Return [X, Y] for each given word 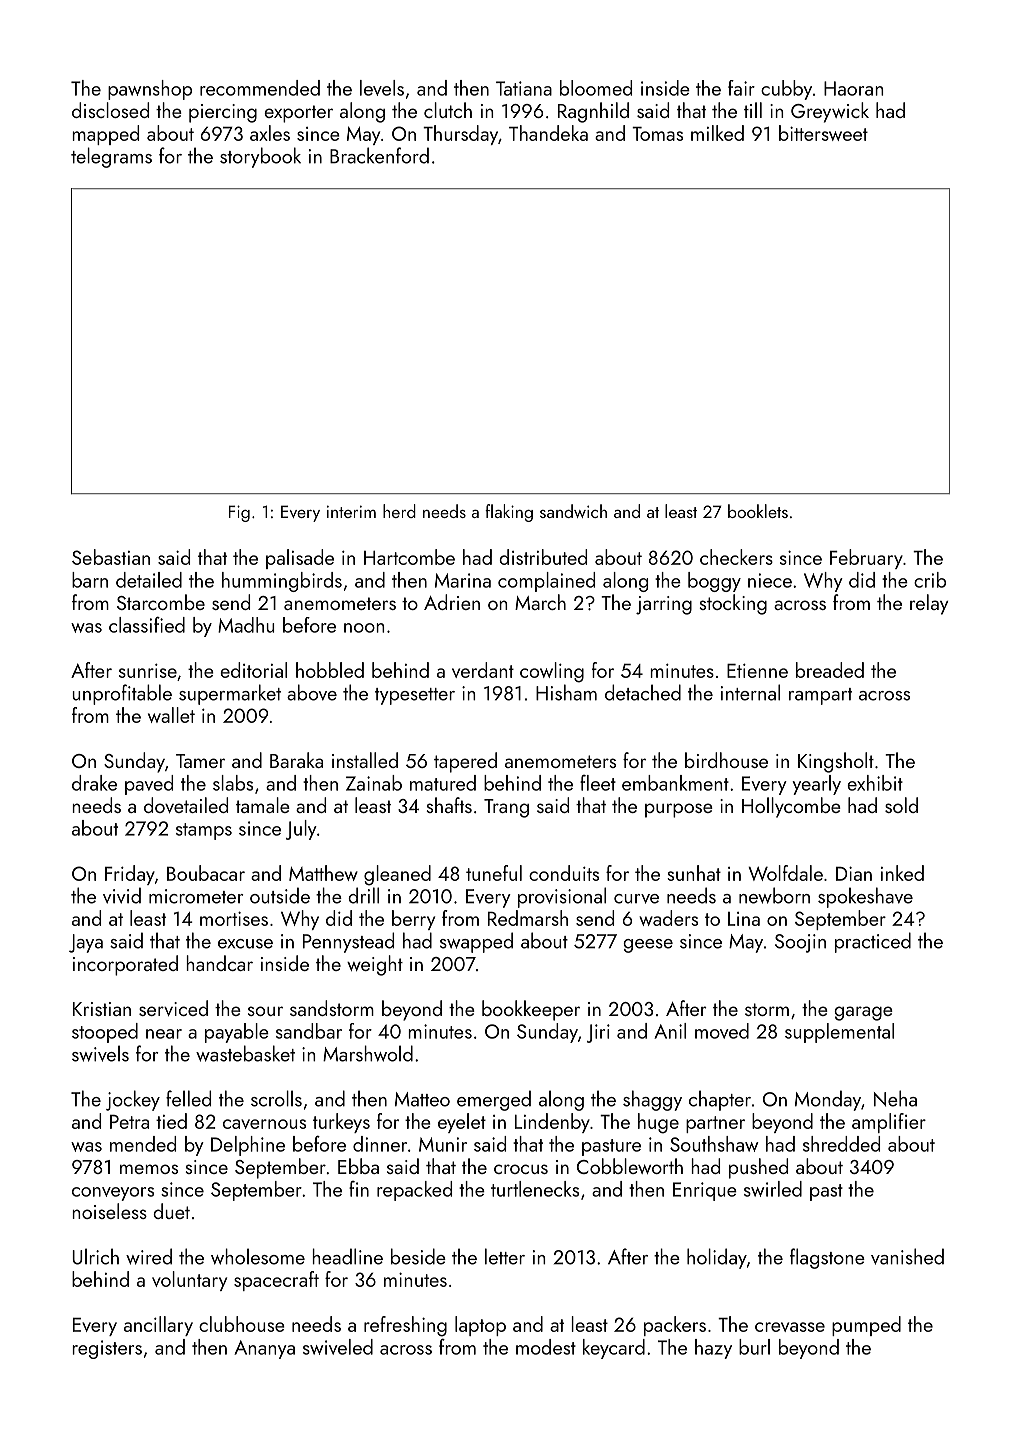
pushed [758, 1168]
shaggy [652, 1100]
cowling [552, 672]
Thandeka [548, 133]
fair [741, 88]
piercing [223, 113]
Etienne [757, 670]
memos [149, 1169]
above [312, 692]
